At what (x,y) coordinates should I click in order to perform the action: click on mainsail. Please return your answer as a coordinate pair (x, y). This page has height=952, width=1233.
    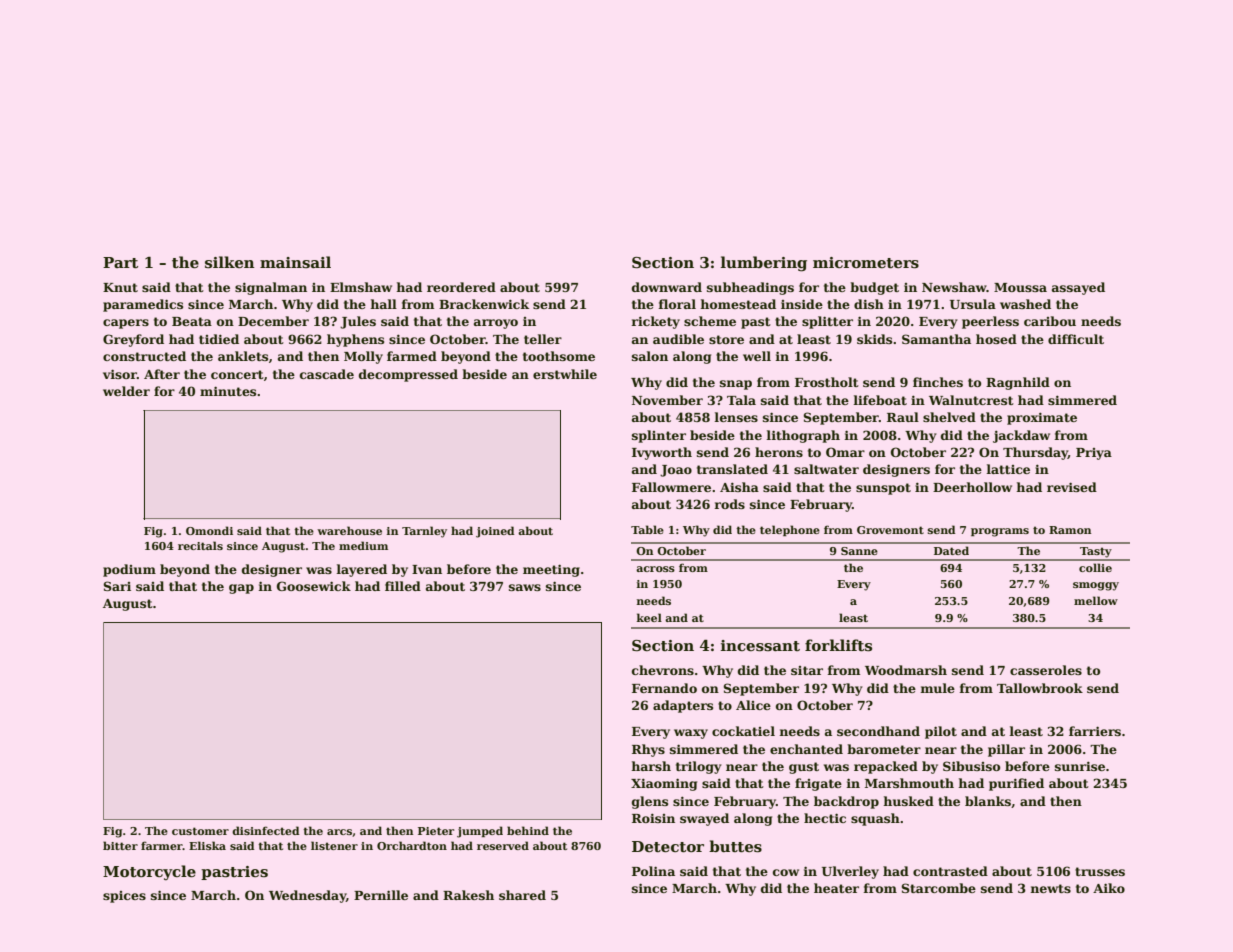
    Looking at the image, I should click on (295, 262).
